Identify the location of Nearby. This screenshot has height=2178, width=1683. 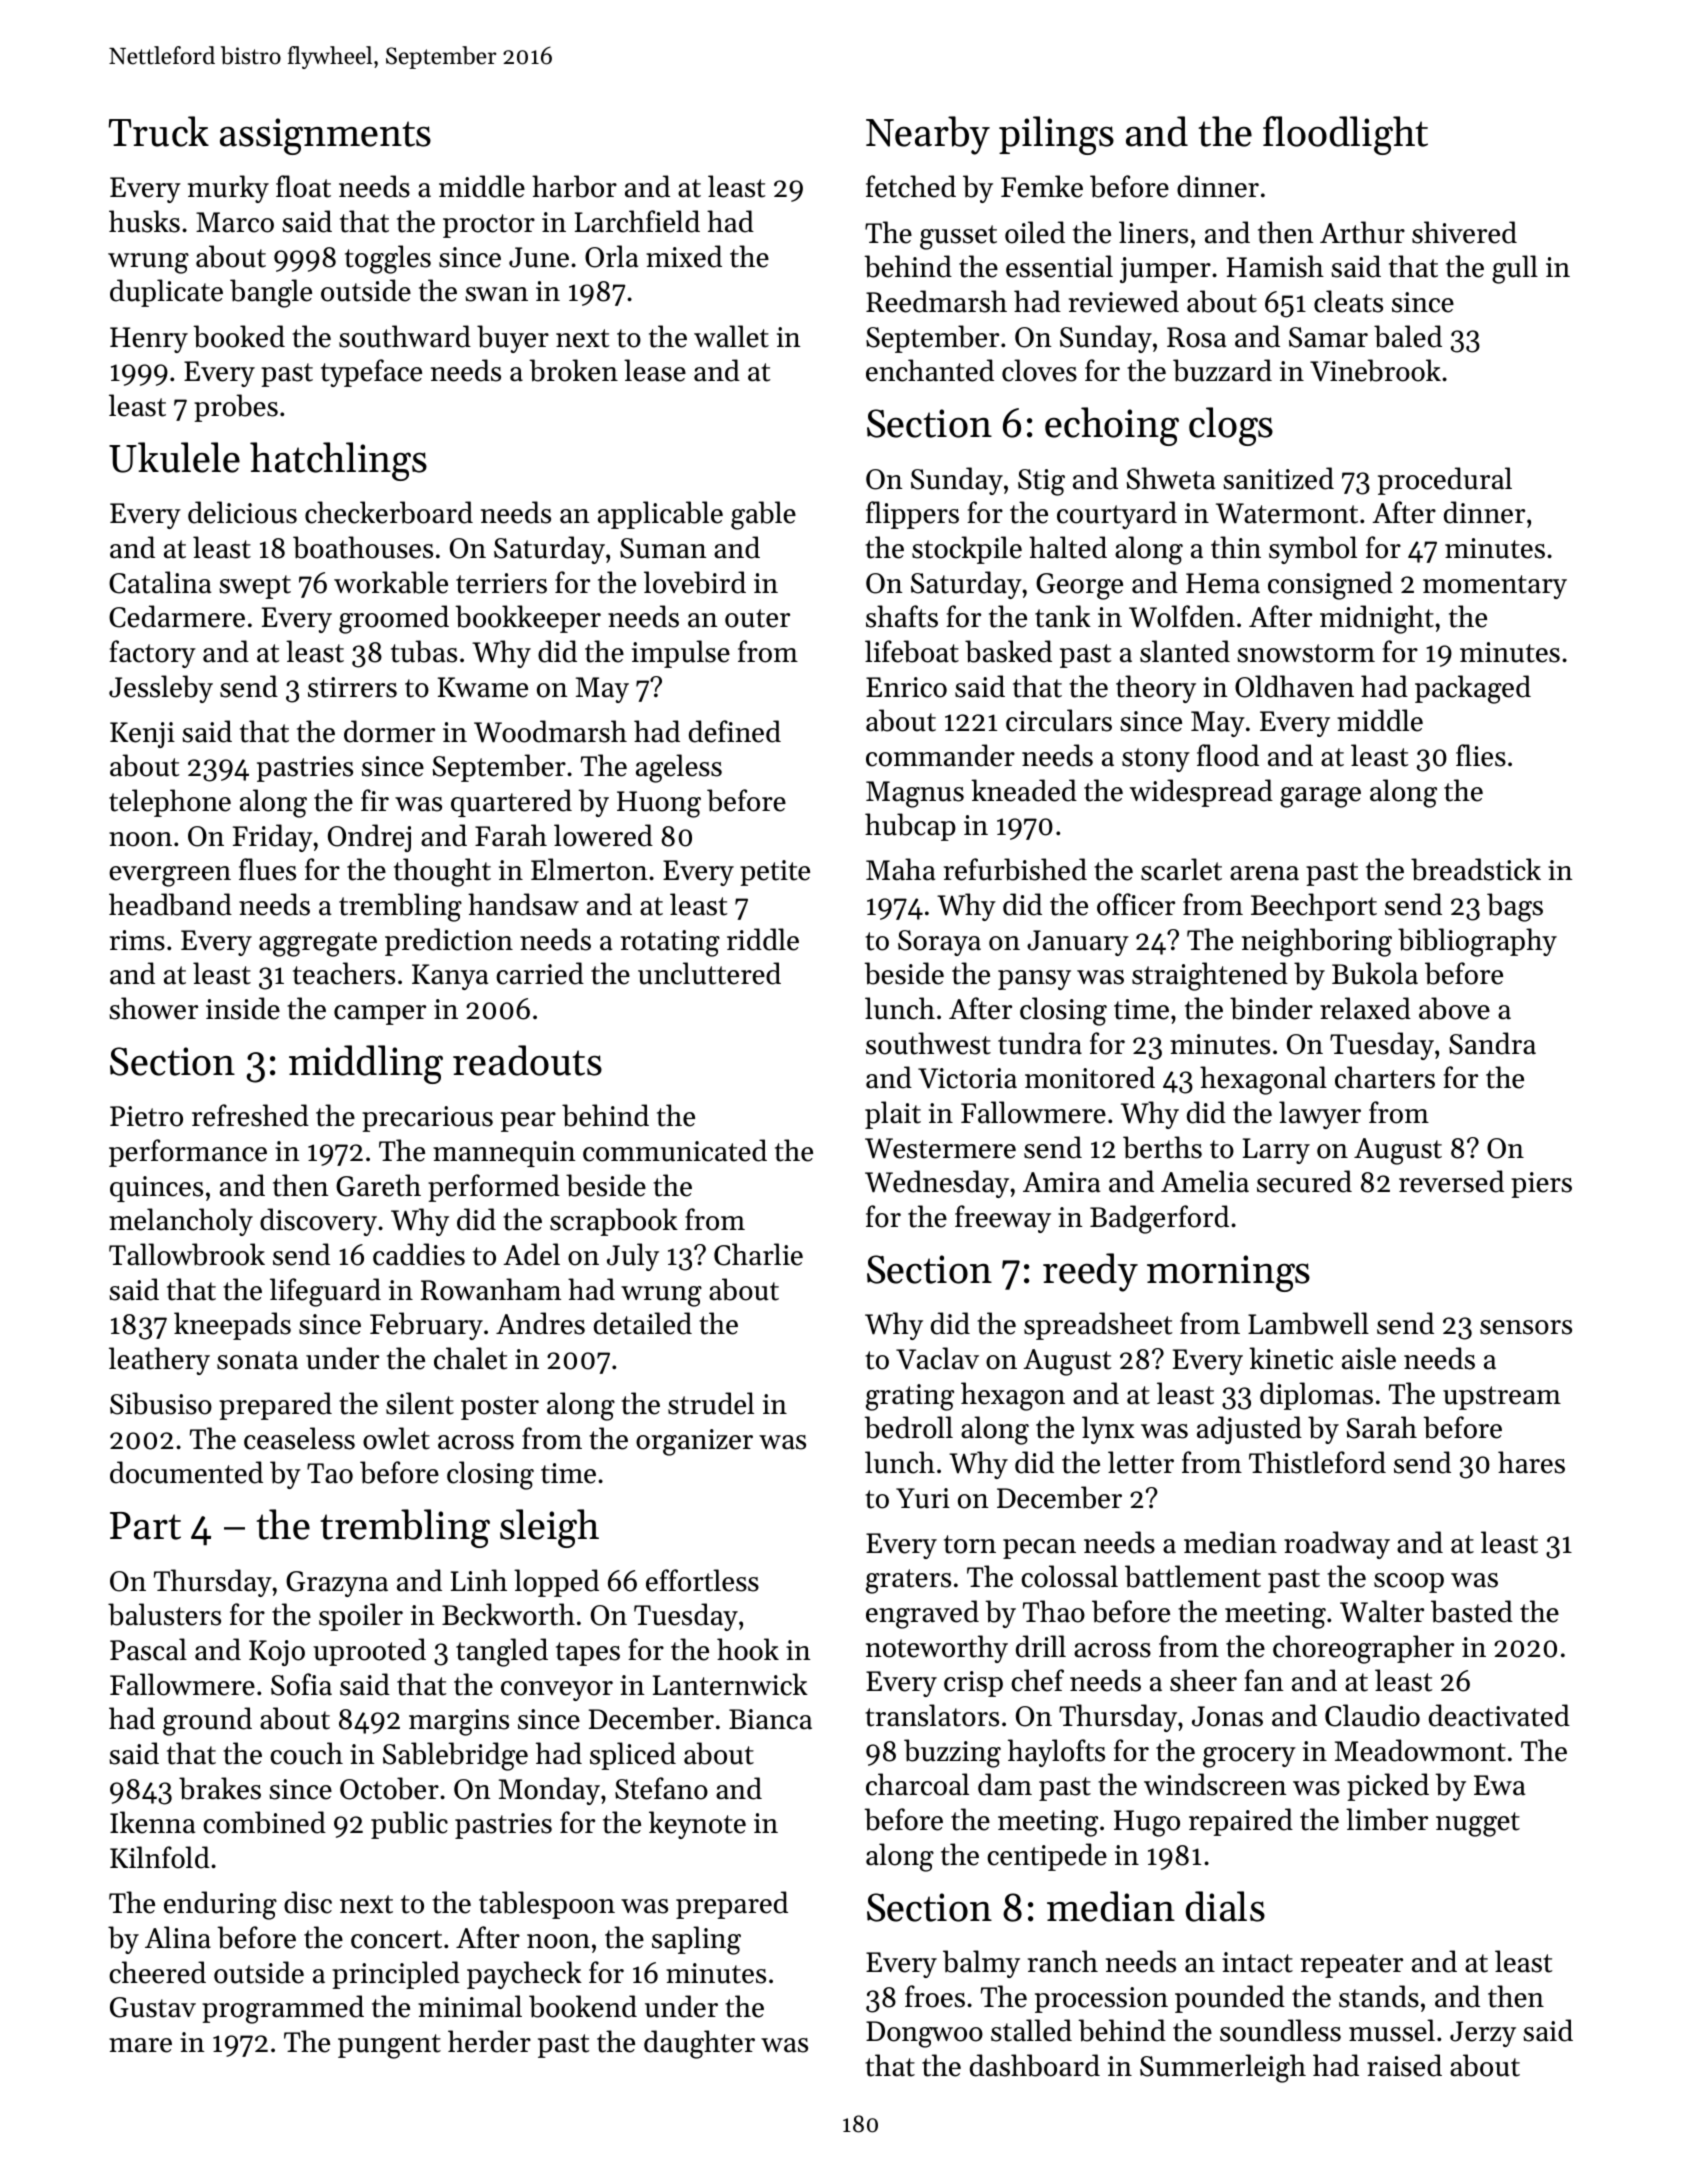
(928, 135).
